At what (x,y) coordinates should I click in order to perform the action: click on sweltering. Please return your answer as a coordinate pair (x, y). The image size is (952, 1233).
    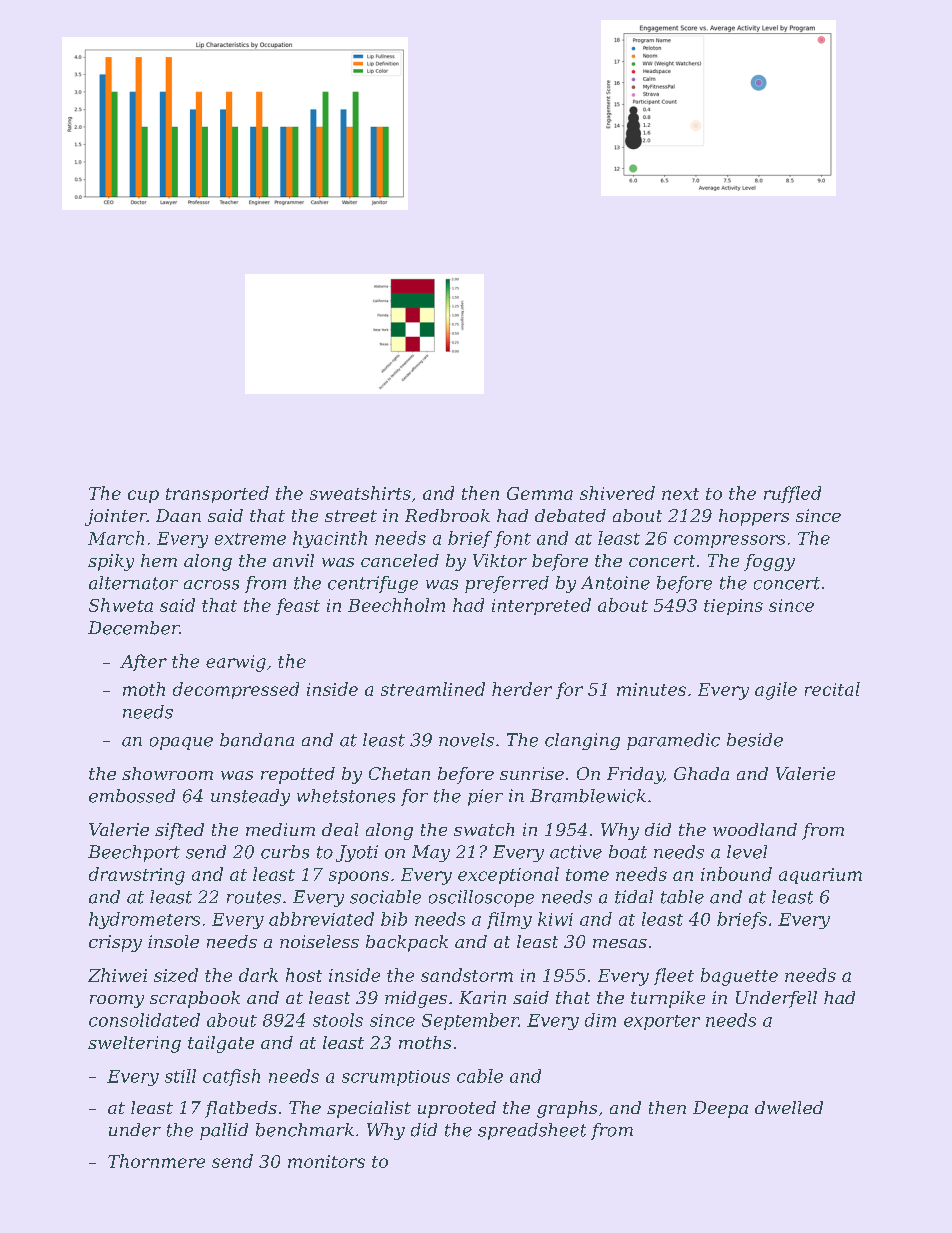
    Looking at the image, I should click on (134, 1044).
